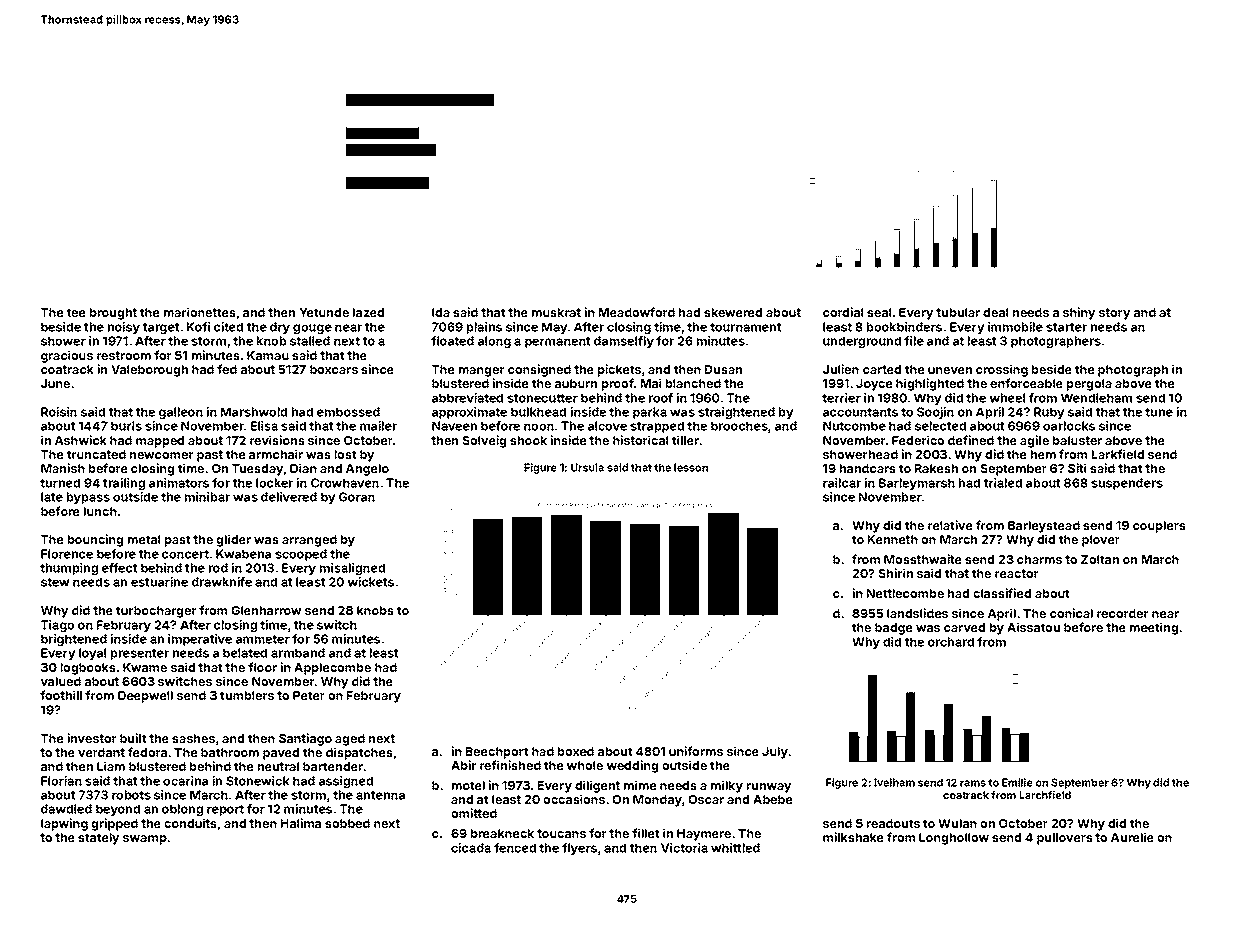  I want to click on embossed, so click(348, 412).
